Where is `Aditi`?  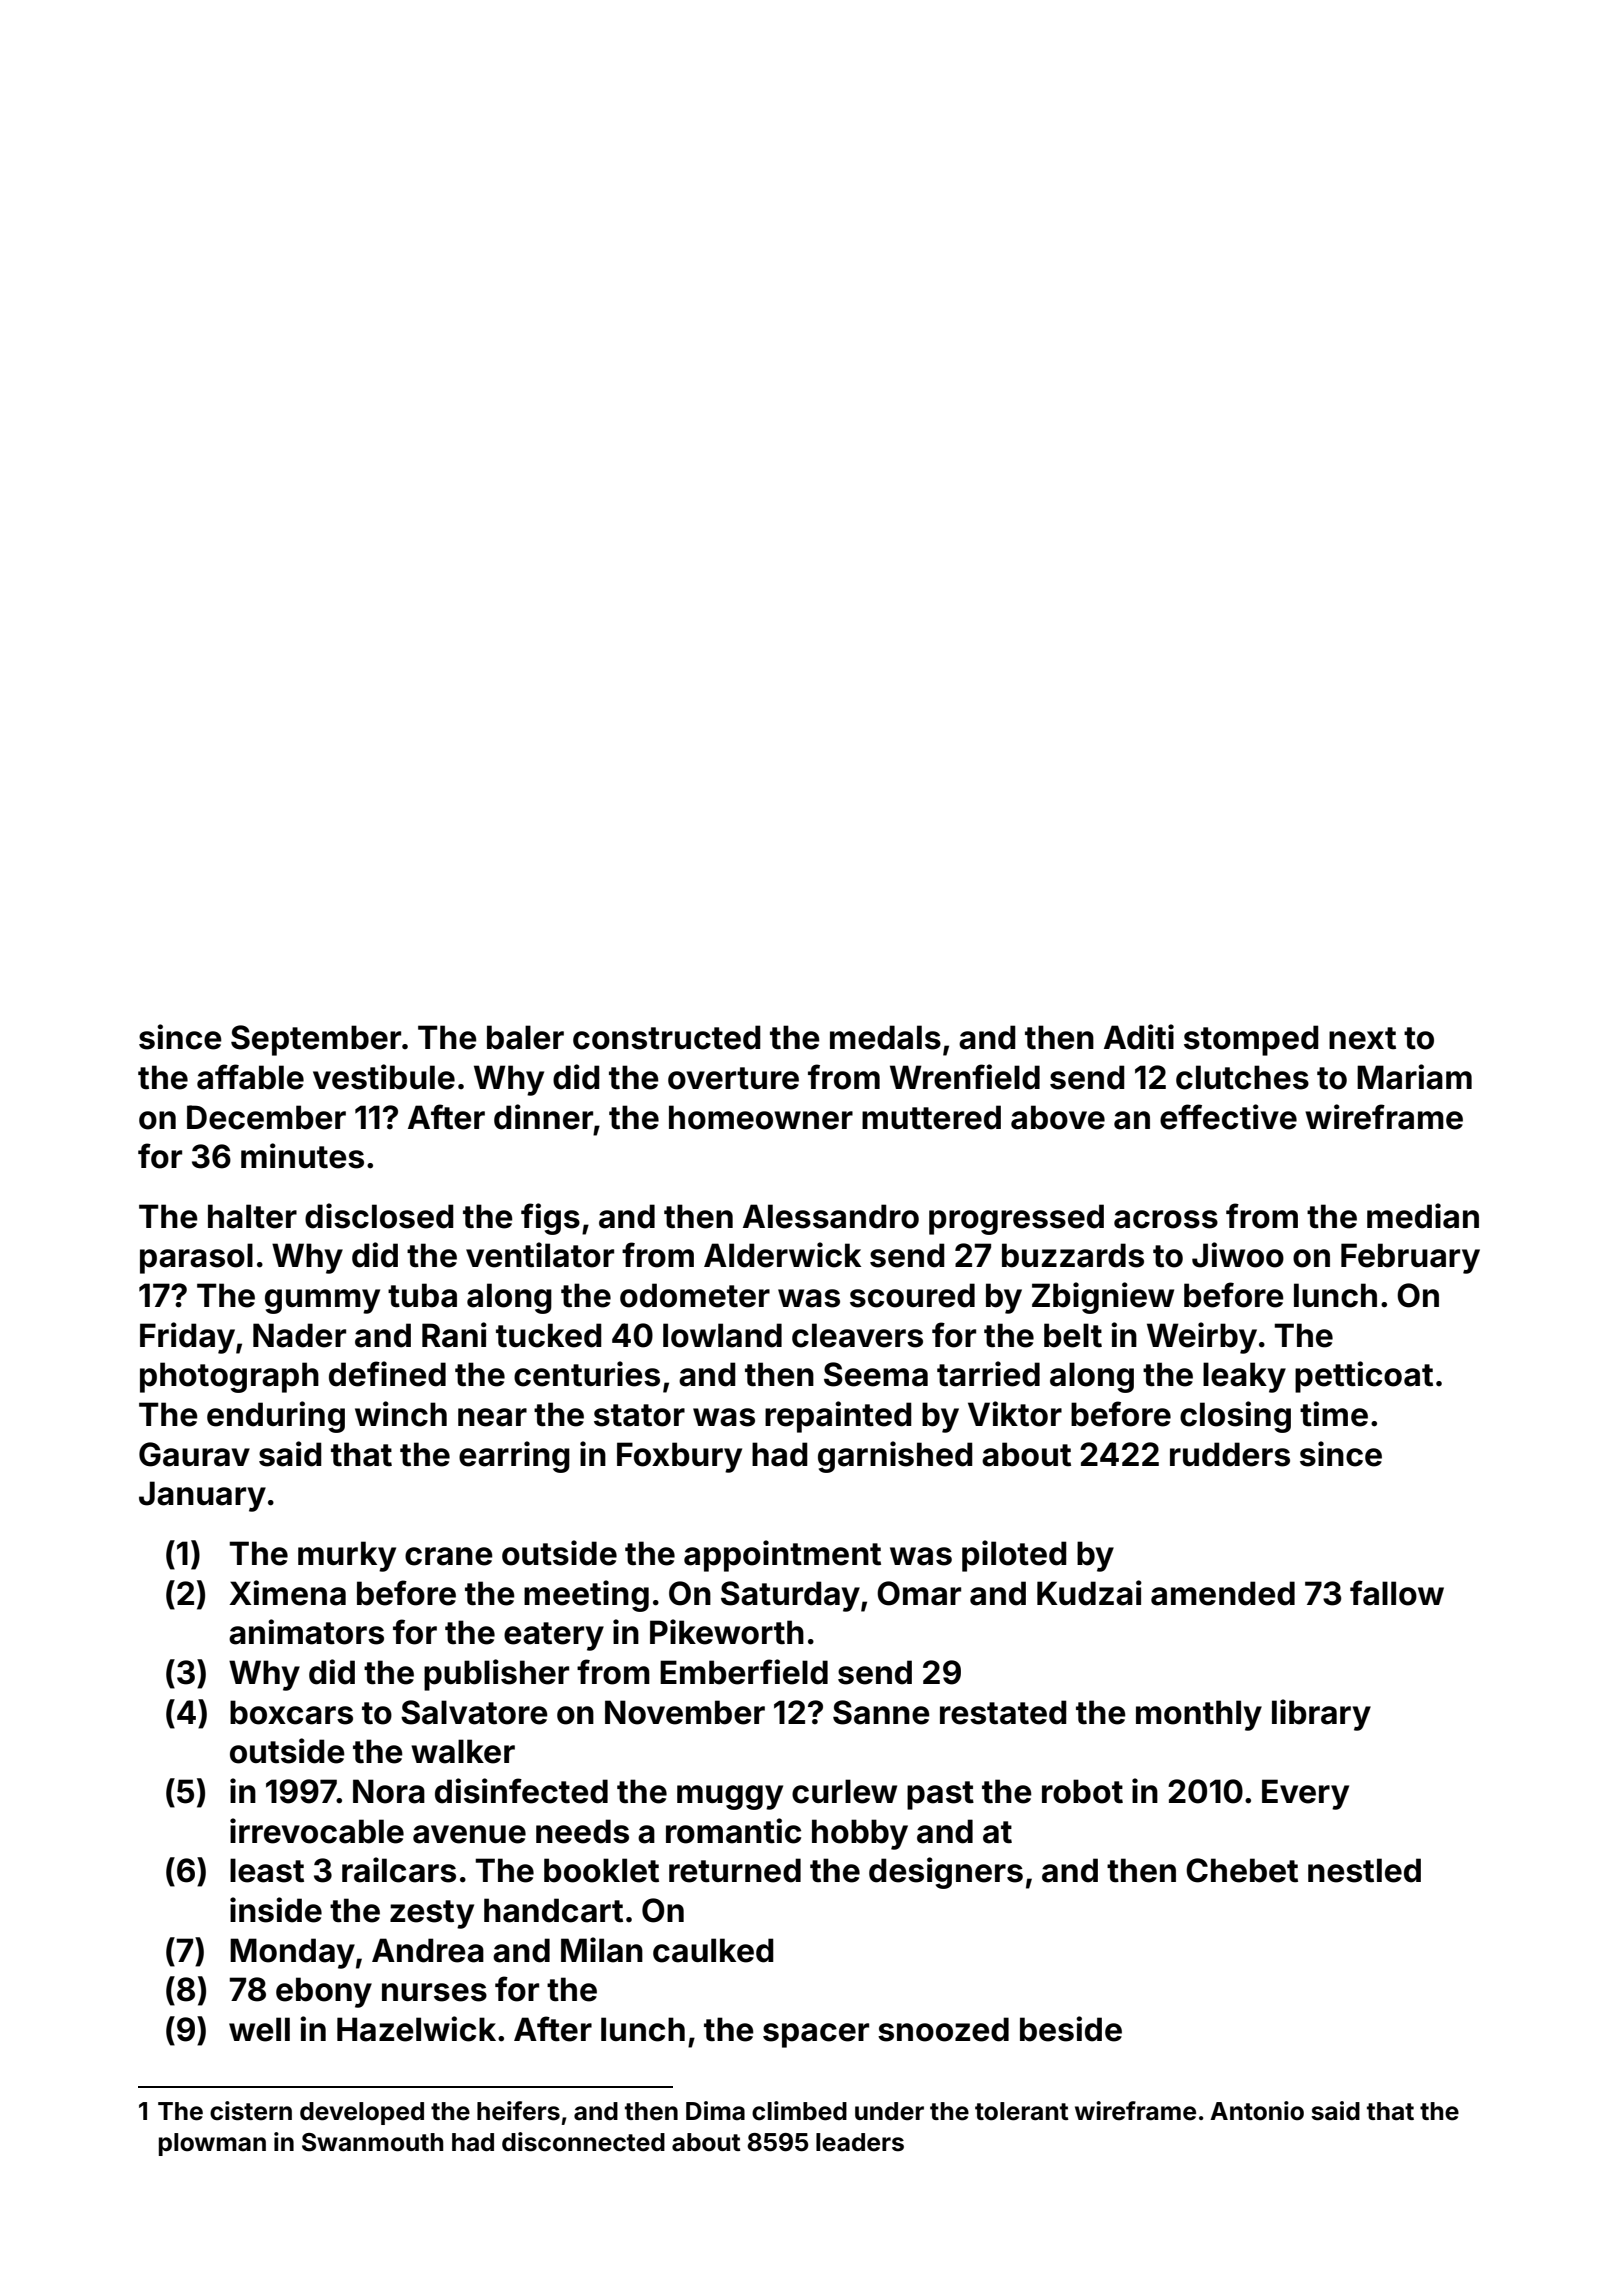 Aditi is located at coordinates (1139, 1037).
